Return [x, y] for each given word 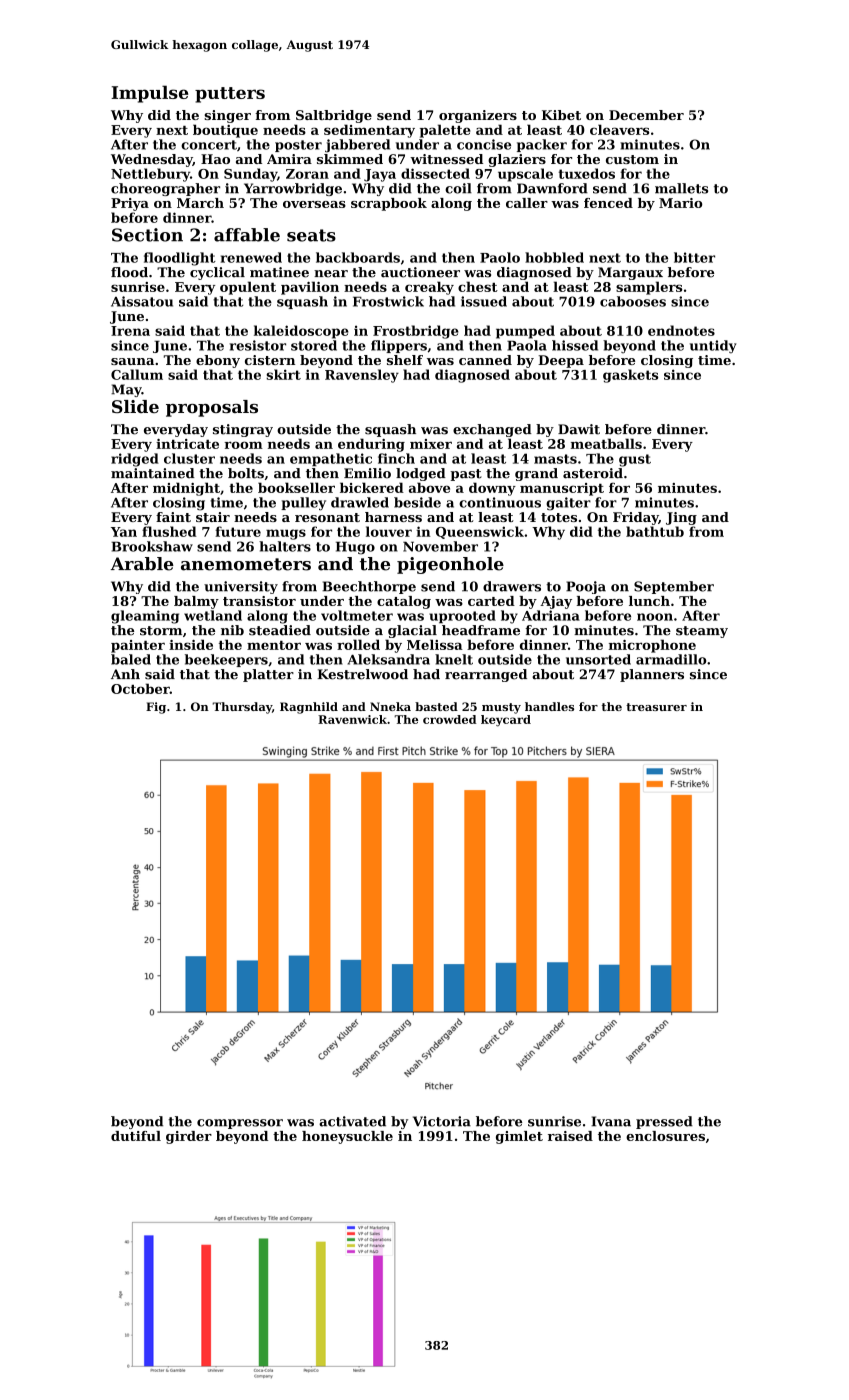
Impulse [149, 94]
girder [189, 1137]
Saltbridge [334, 116]
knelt [454, 659]
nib [232, 630]
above [429, 487]
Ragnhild [309, 708]
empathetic [331, 459]
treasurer [656, 707]
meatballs [606, 443]
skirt [283, 374]
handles [549, 706]
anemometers [246, 564]
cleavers [619, 129]
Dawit [579, 429]
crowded [450, 719]
